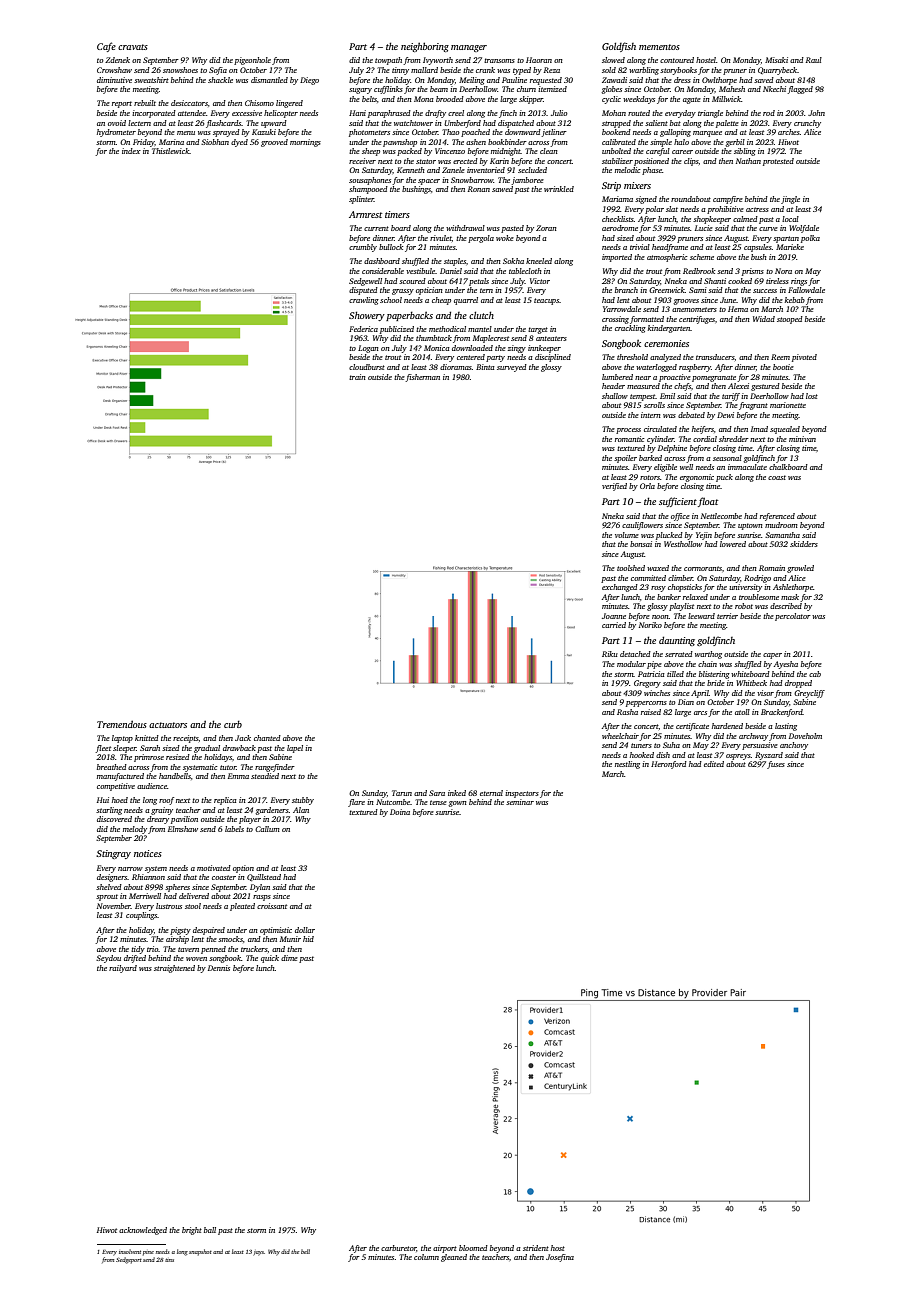  What do you see at coordinates (789, 132) in the screenshot?
I see `arches` at bounding box center [789, 132].
